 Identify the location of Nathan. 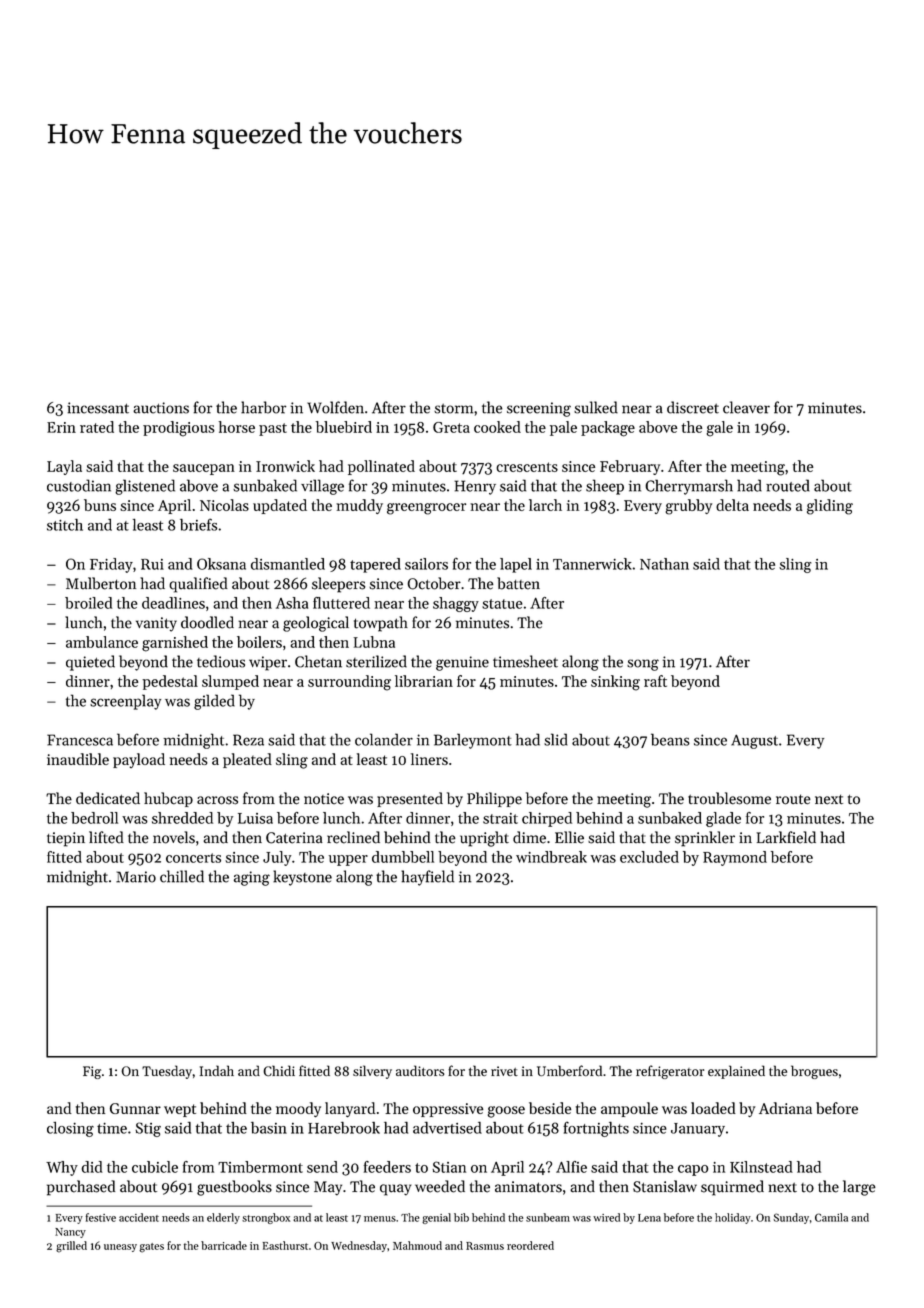
(664, 564).
